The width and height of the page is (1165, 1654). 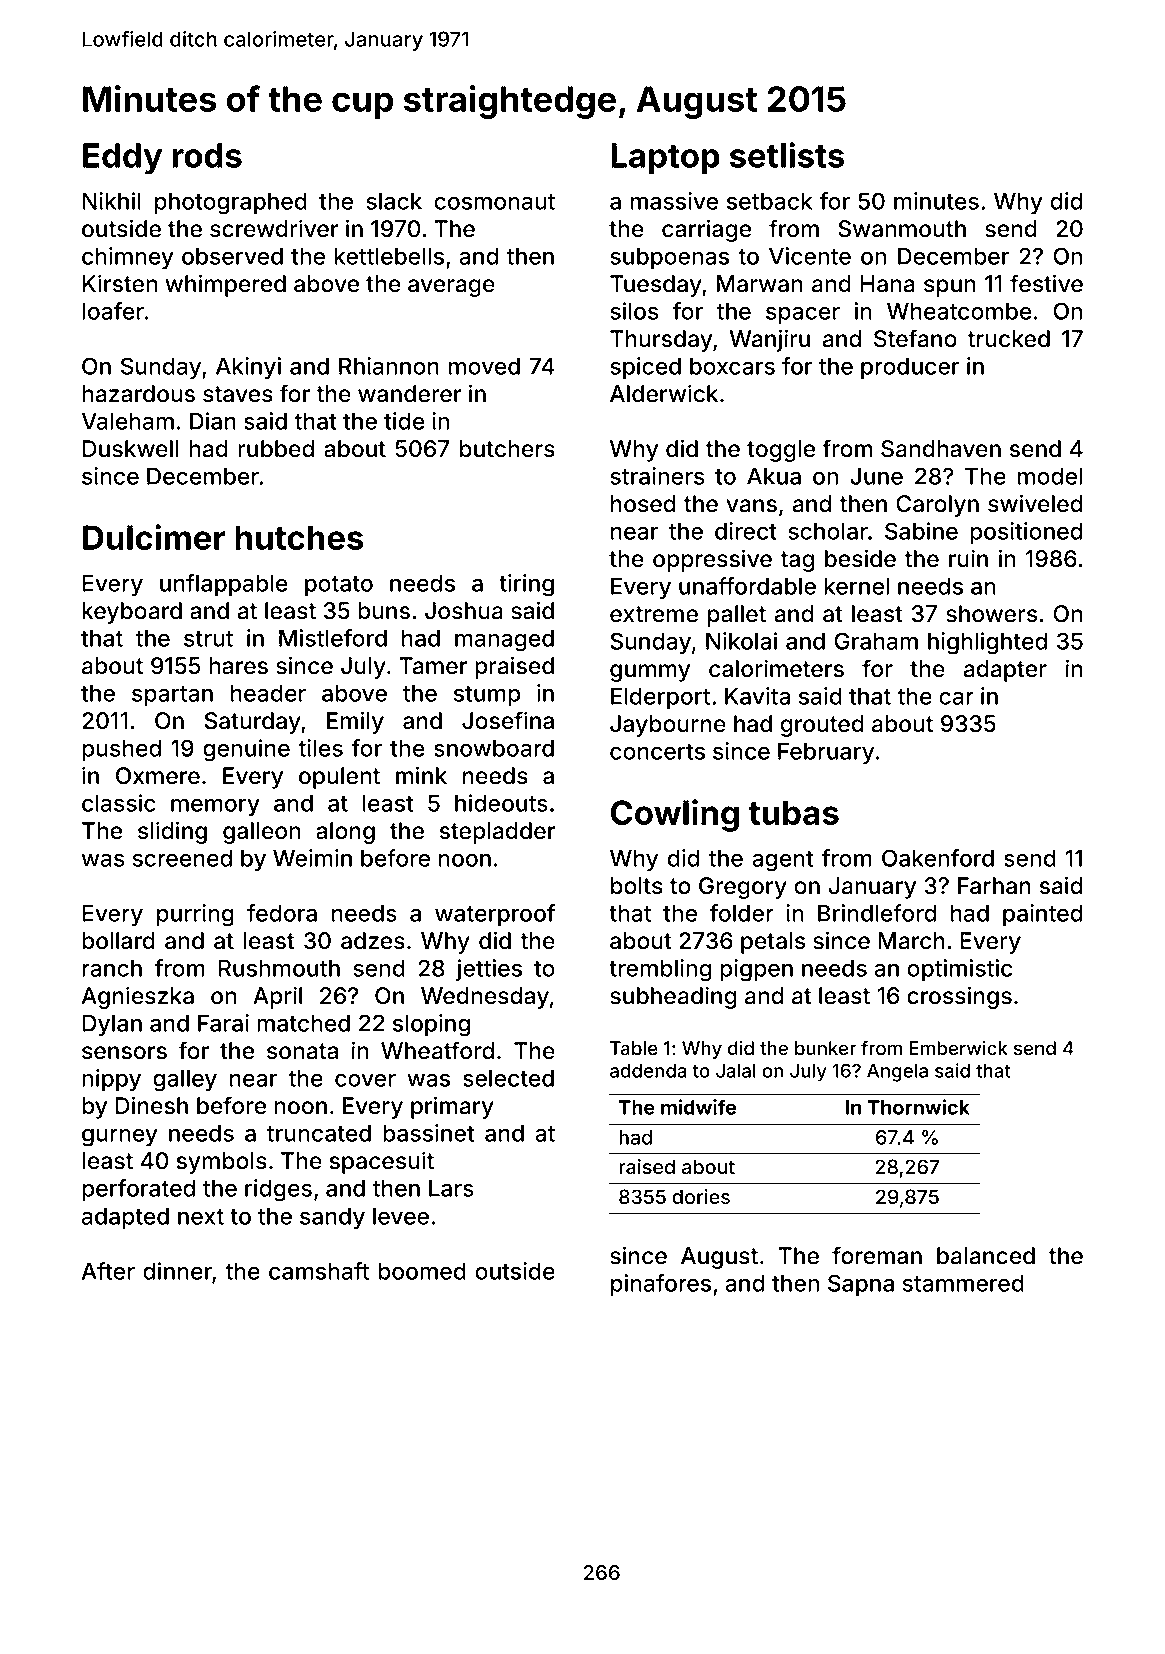 I want to click on camshaft, so click(x=319, y=1271).
